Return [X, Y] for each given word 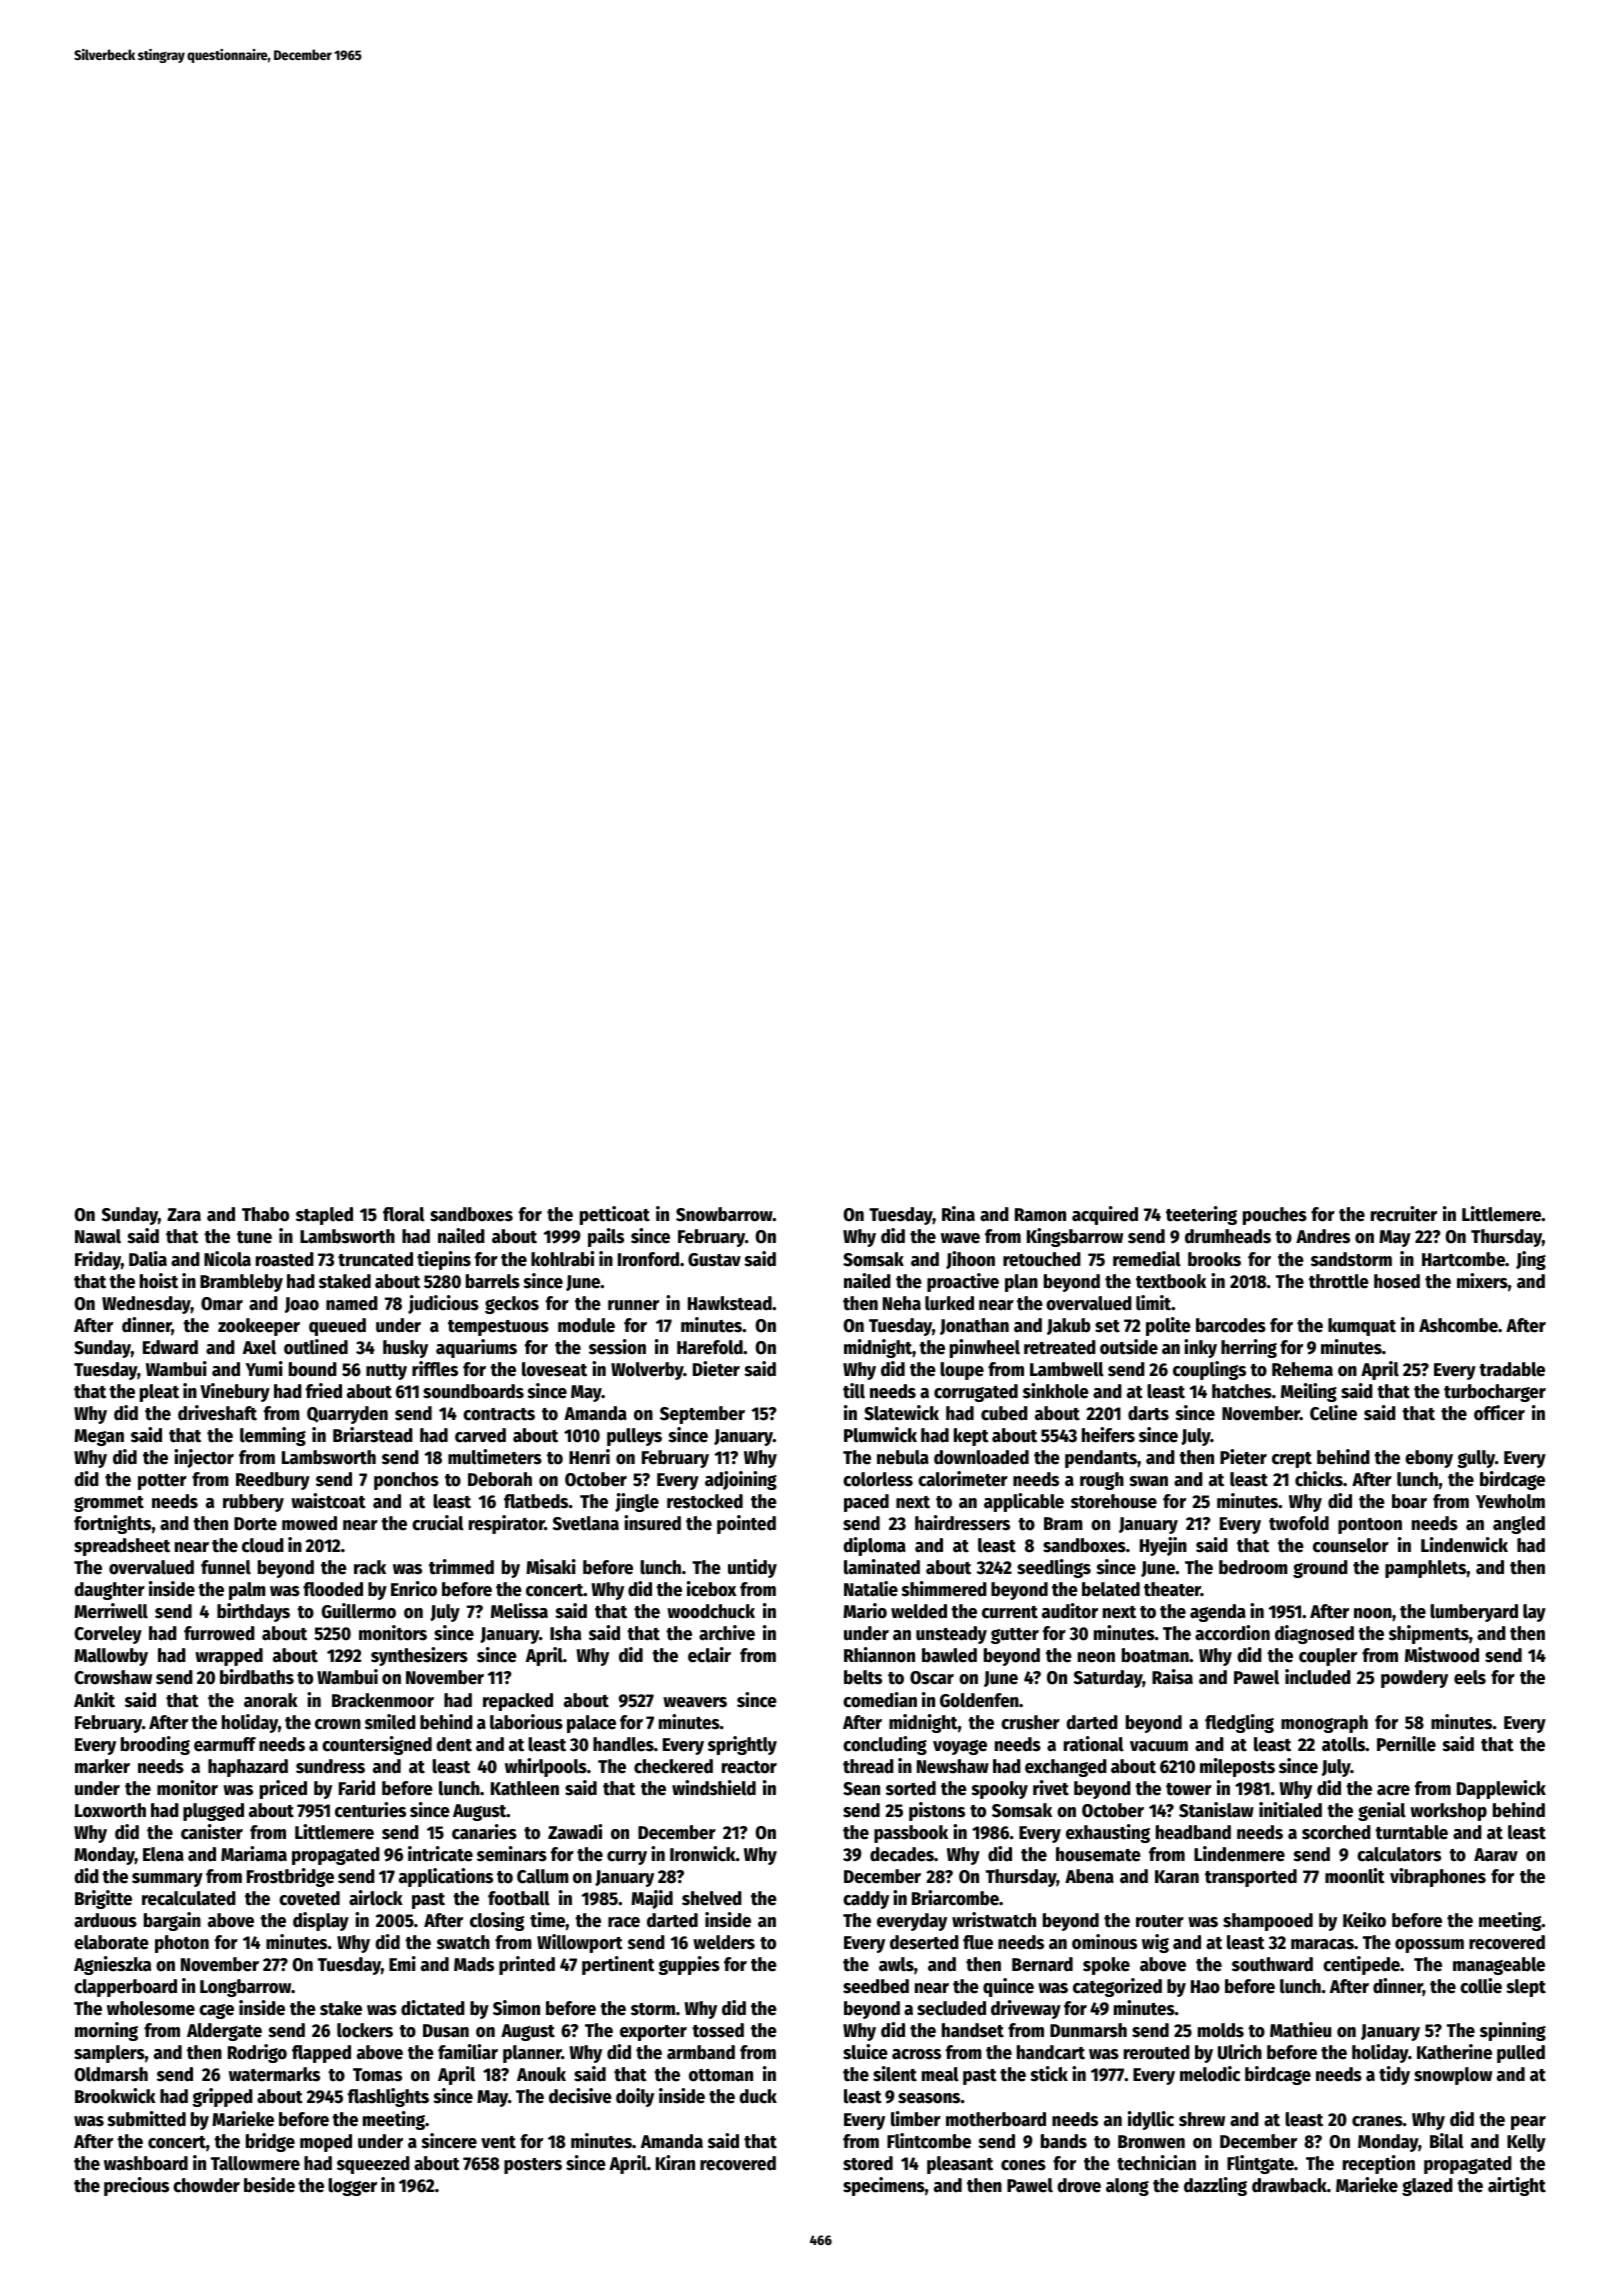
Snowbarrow [724, 1214]
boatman [1155, 1655]
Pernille [1406, 1744]
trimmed [461, 1567]
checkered [673, 1766]
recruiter [1404, 1214]
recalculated [189, 1898]
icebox [712, 1589]
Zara [184, 1215]
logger [352, 2187]
